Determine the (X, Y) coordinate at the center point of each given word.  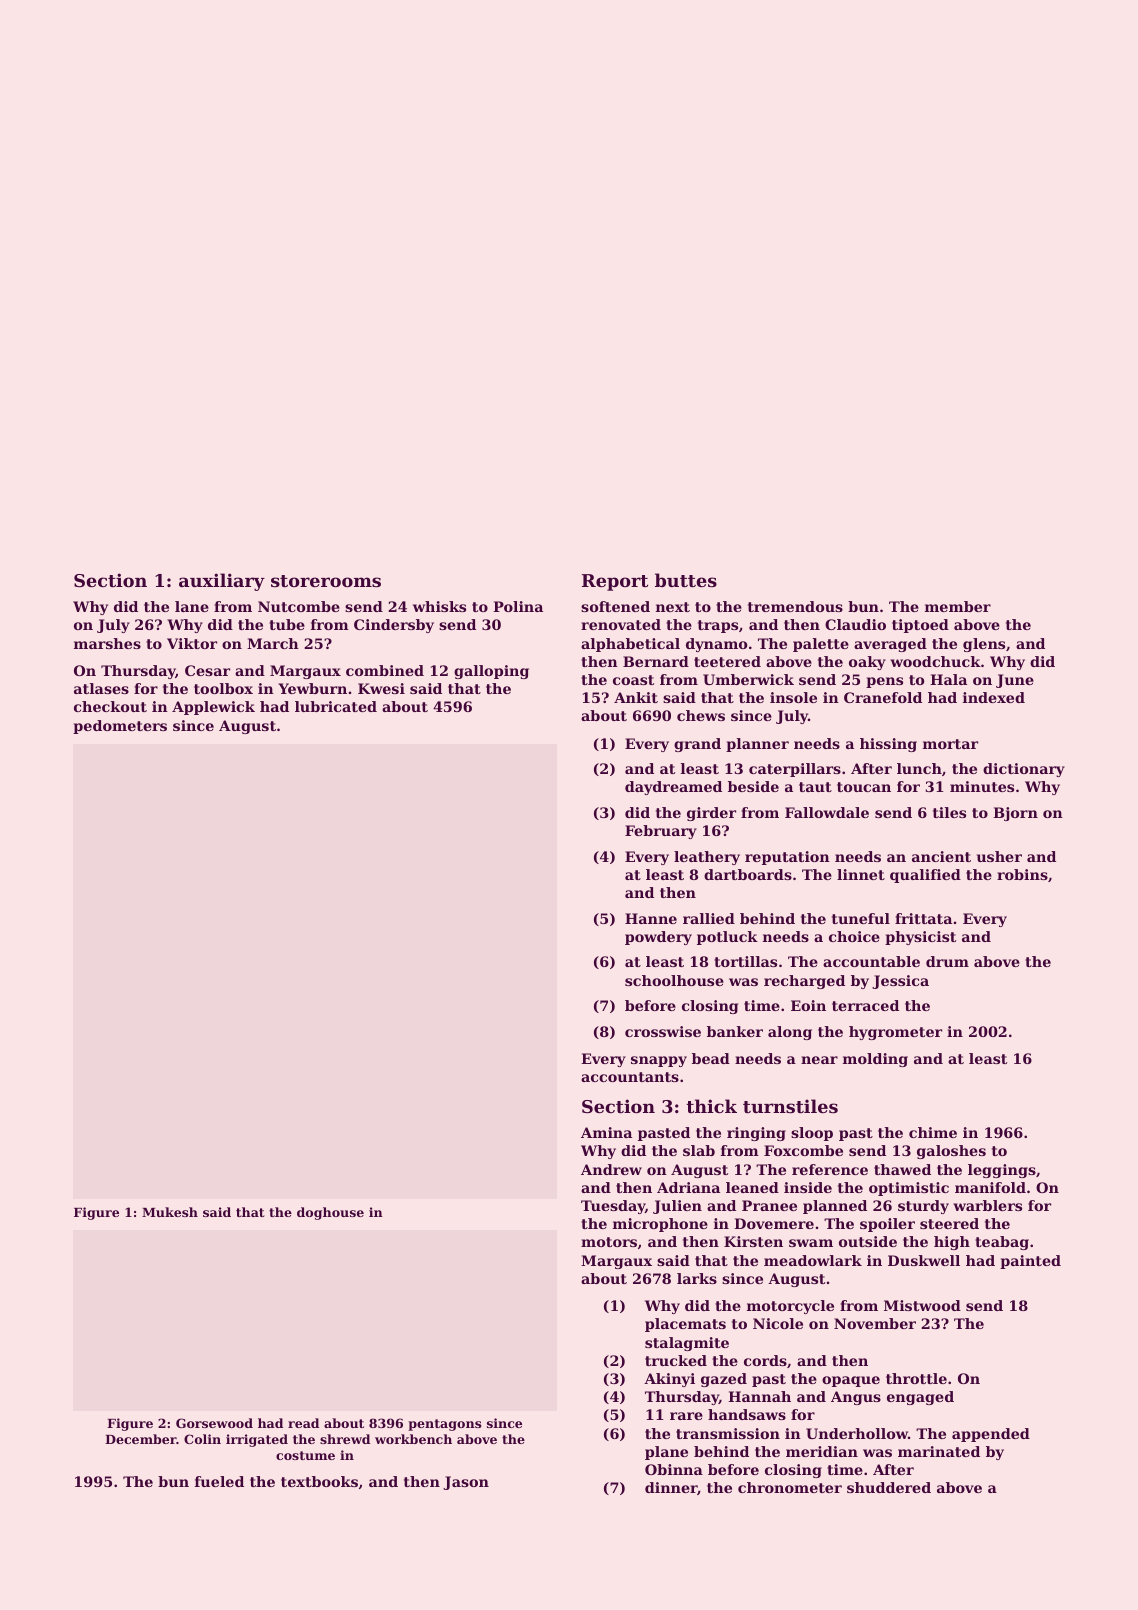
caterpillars (795, 770)
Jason (466, 1483)
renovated (621, 624)
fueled (219, 1481)
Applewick (213, 708)
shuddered (889, 1487)
